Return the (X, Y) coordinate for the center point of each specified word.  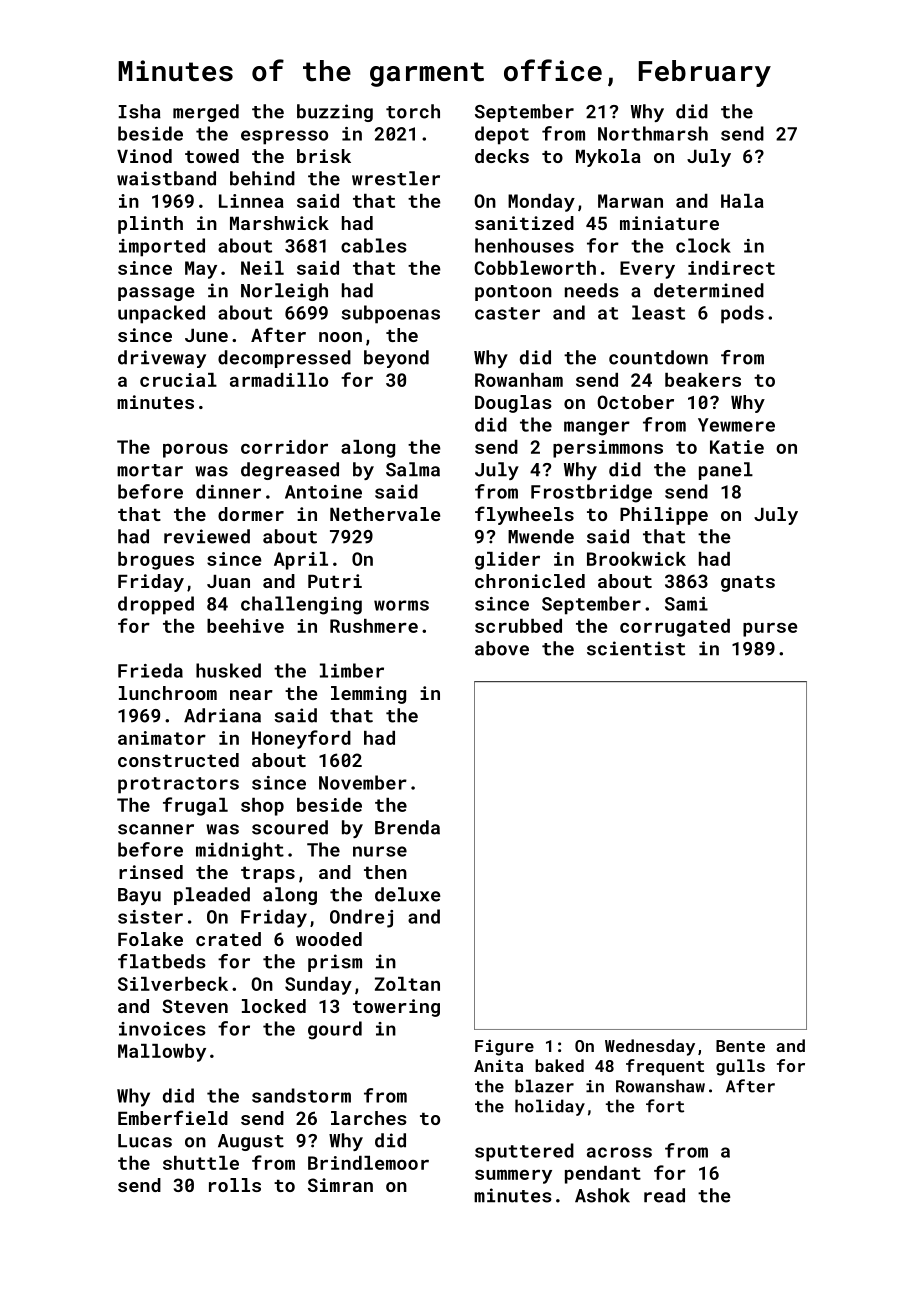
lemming (368, 695)
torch (413, 111)
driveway (162, 359)
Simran (340, 1185)
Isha (140, 111)
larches (369, 1118)
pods (742, 314)
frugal (195, 806)
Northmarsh (653, 133)
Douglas (513, 404)
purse (770, 629)
